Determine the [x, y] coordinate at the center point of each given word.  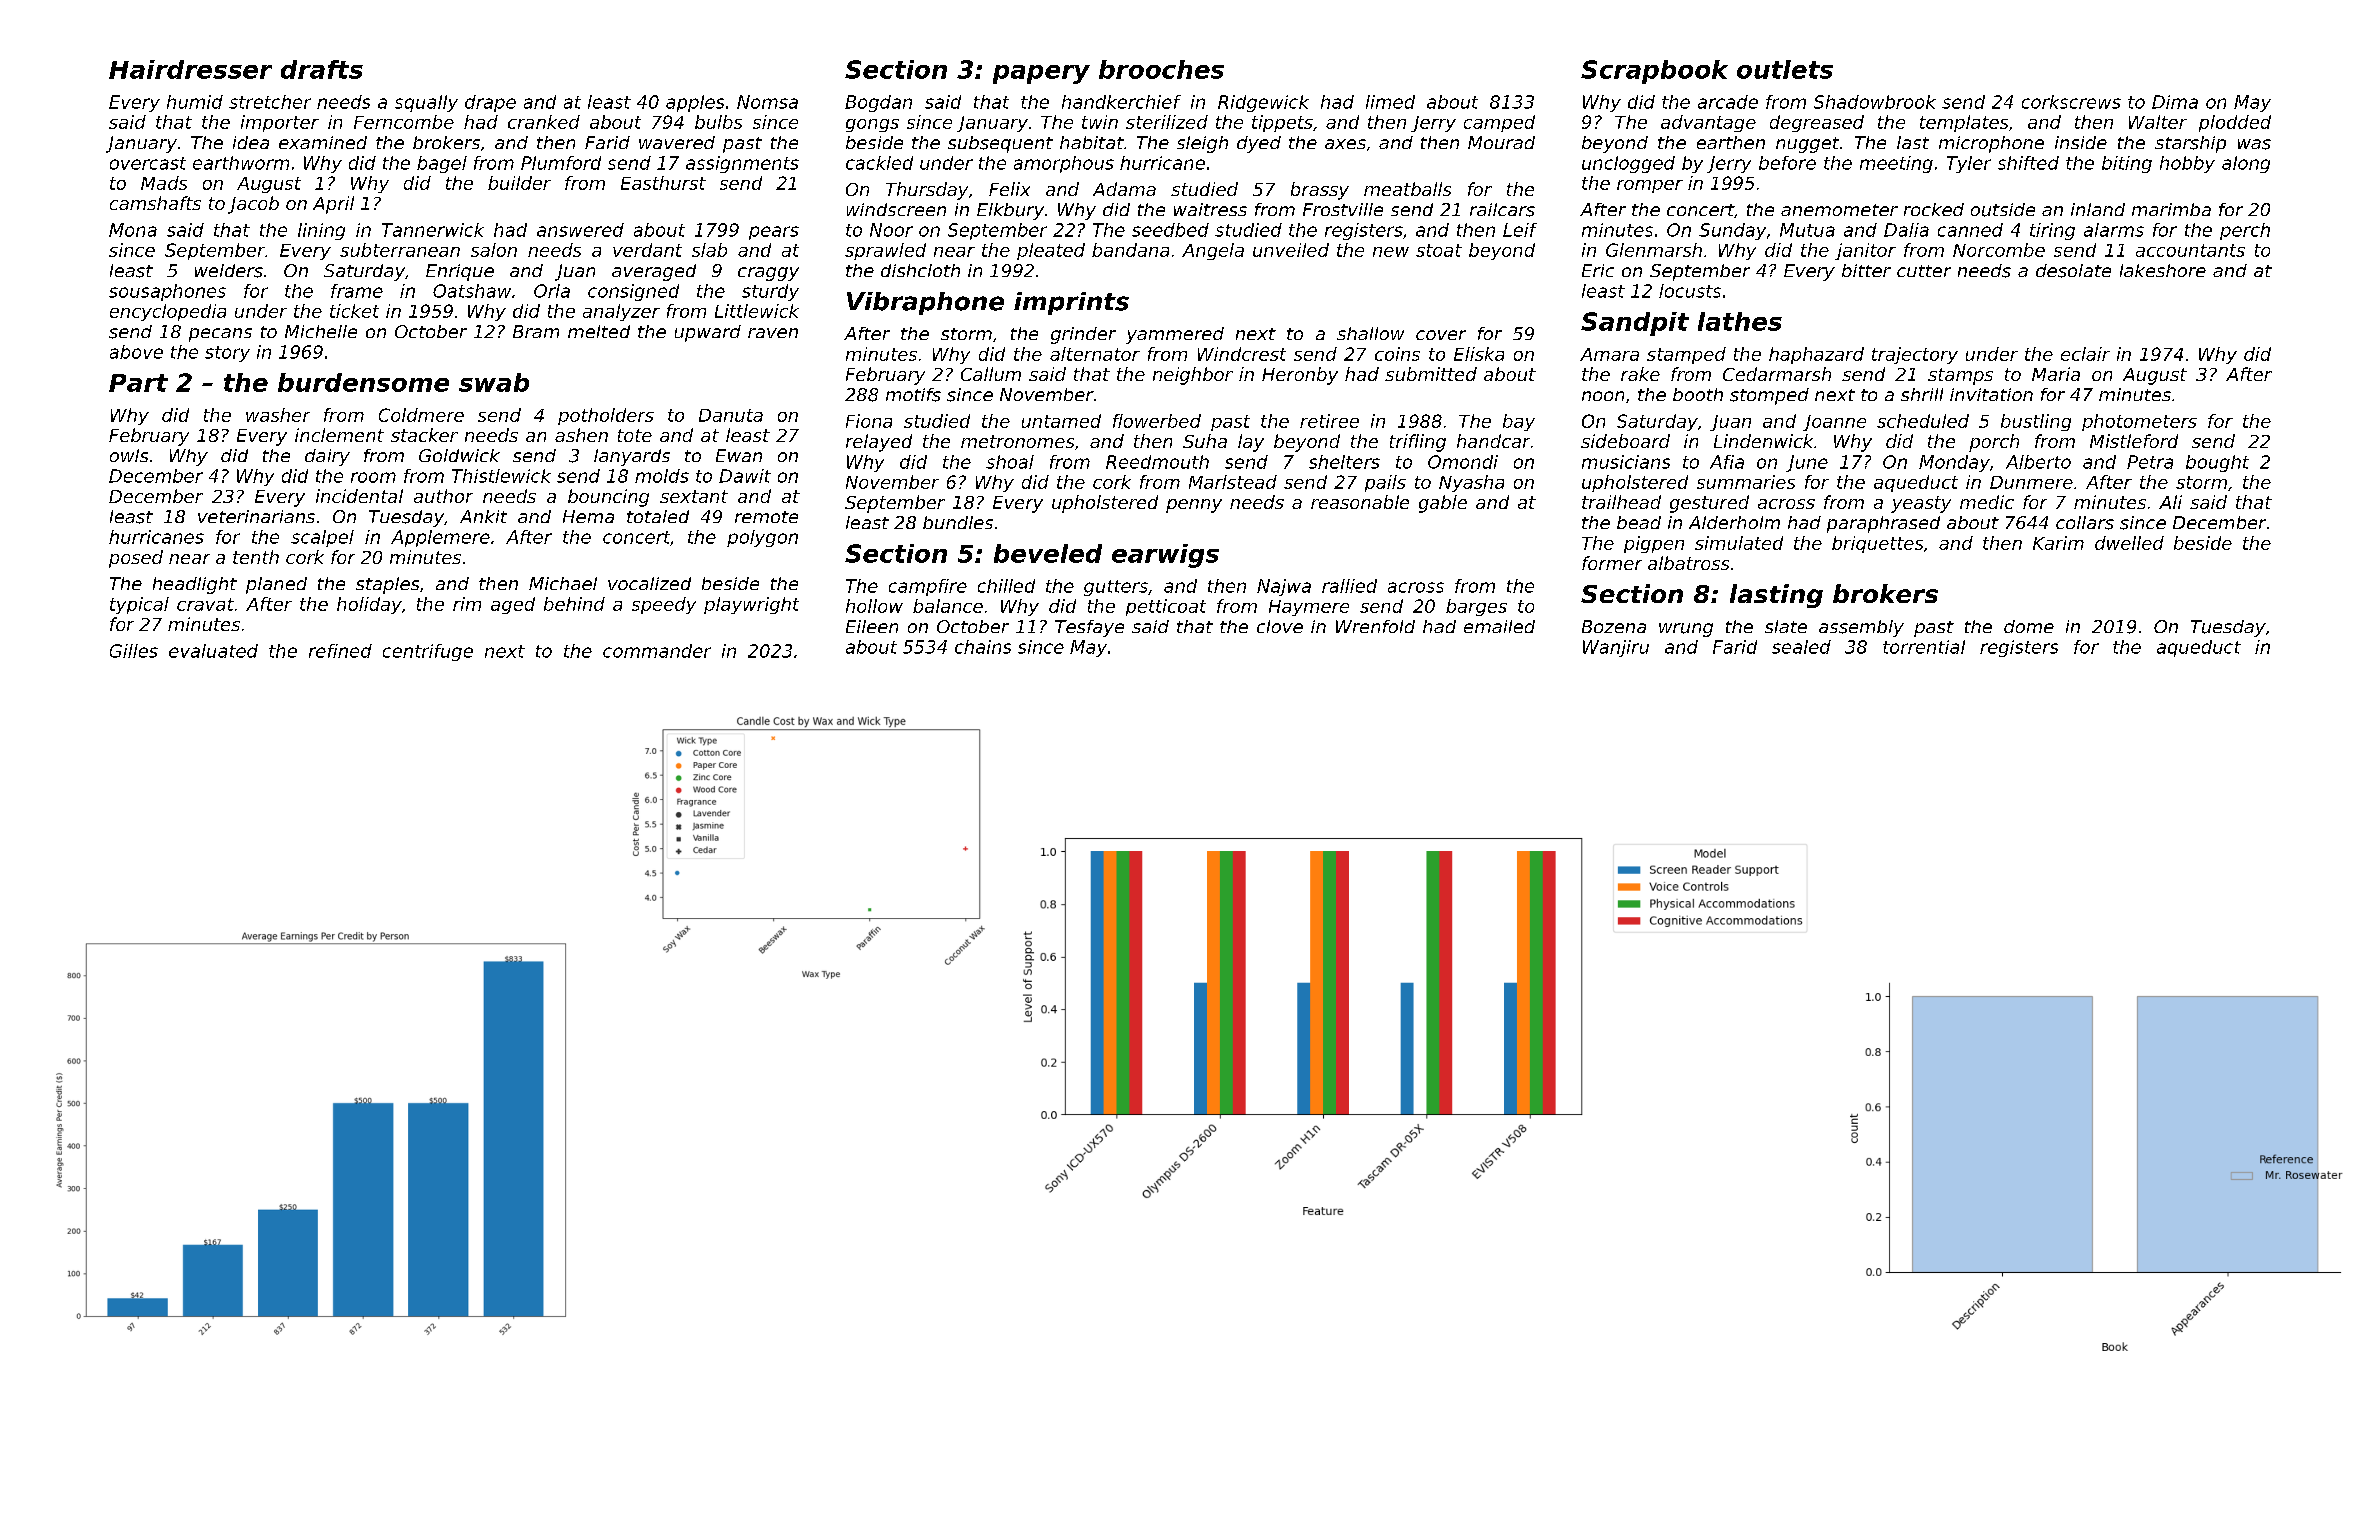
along [2246, 164]
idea [251, 142]
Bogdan [878, 103]
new [1391, 252]
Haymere [1309, 608]
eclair [2085, 354]
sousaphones [167, 292]
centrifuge [428, 652]
